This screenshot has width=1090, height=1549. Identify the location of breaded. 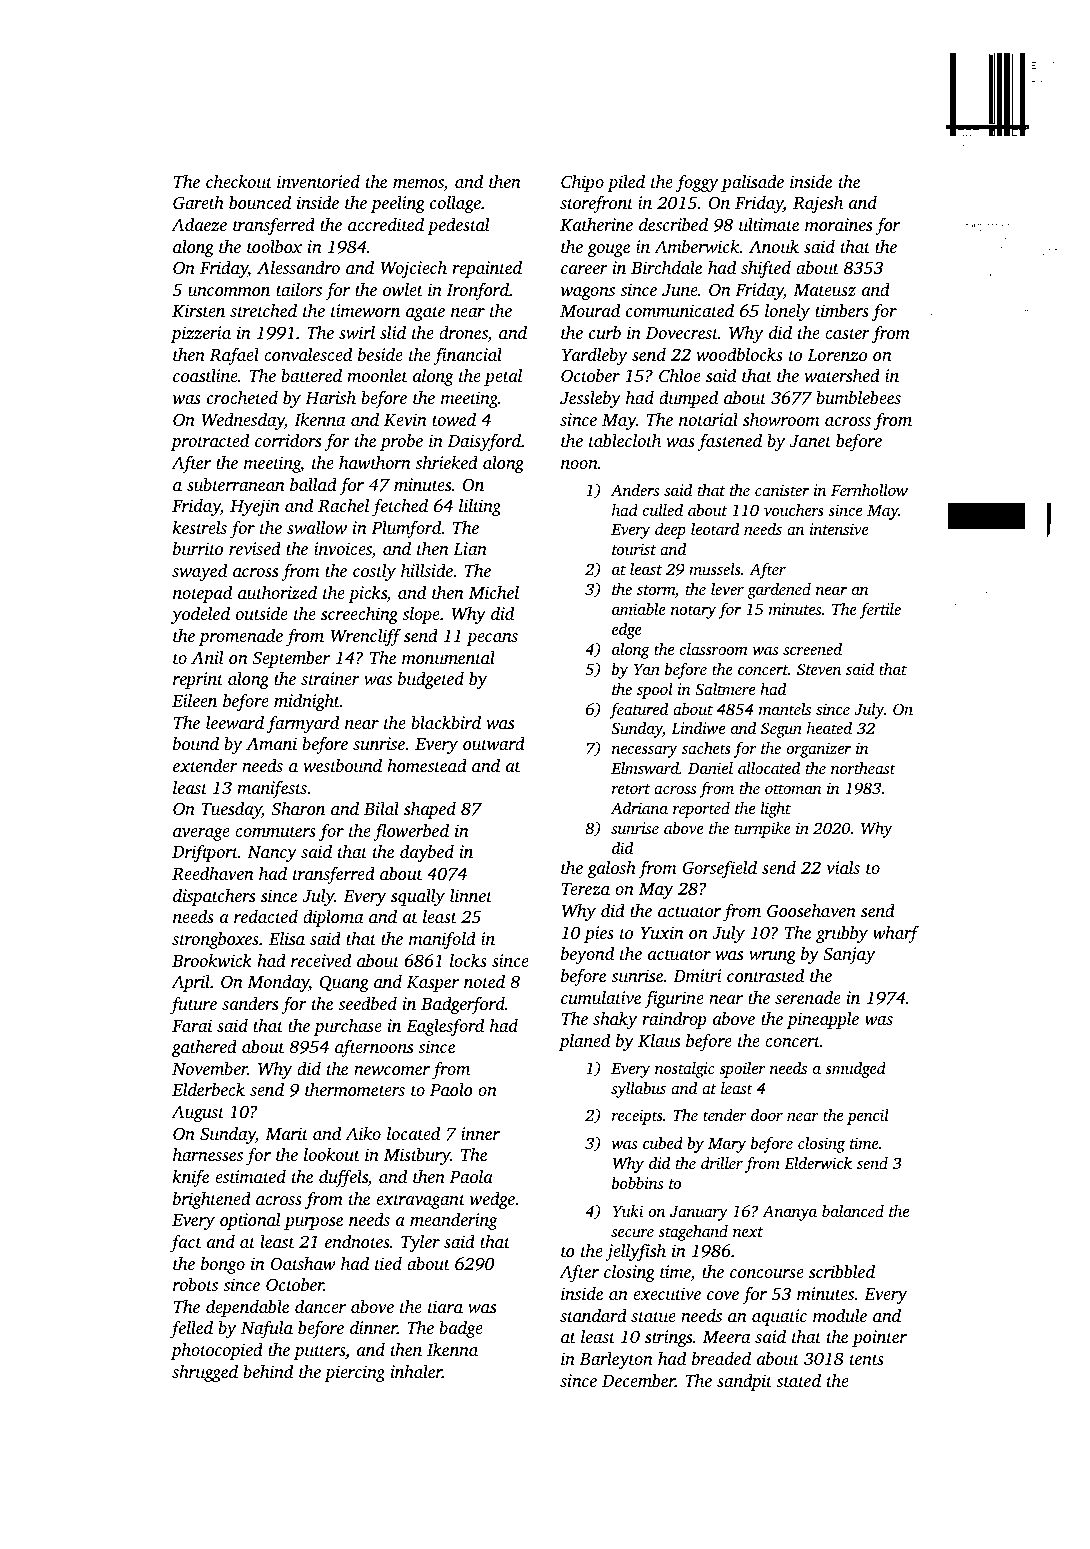
(721, 1358).
